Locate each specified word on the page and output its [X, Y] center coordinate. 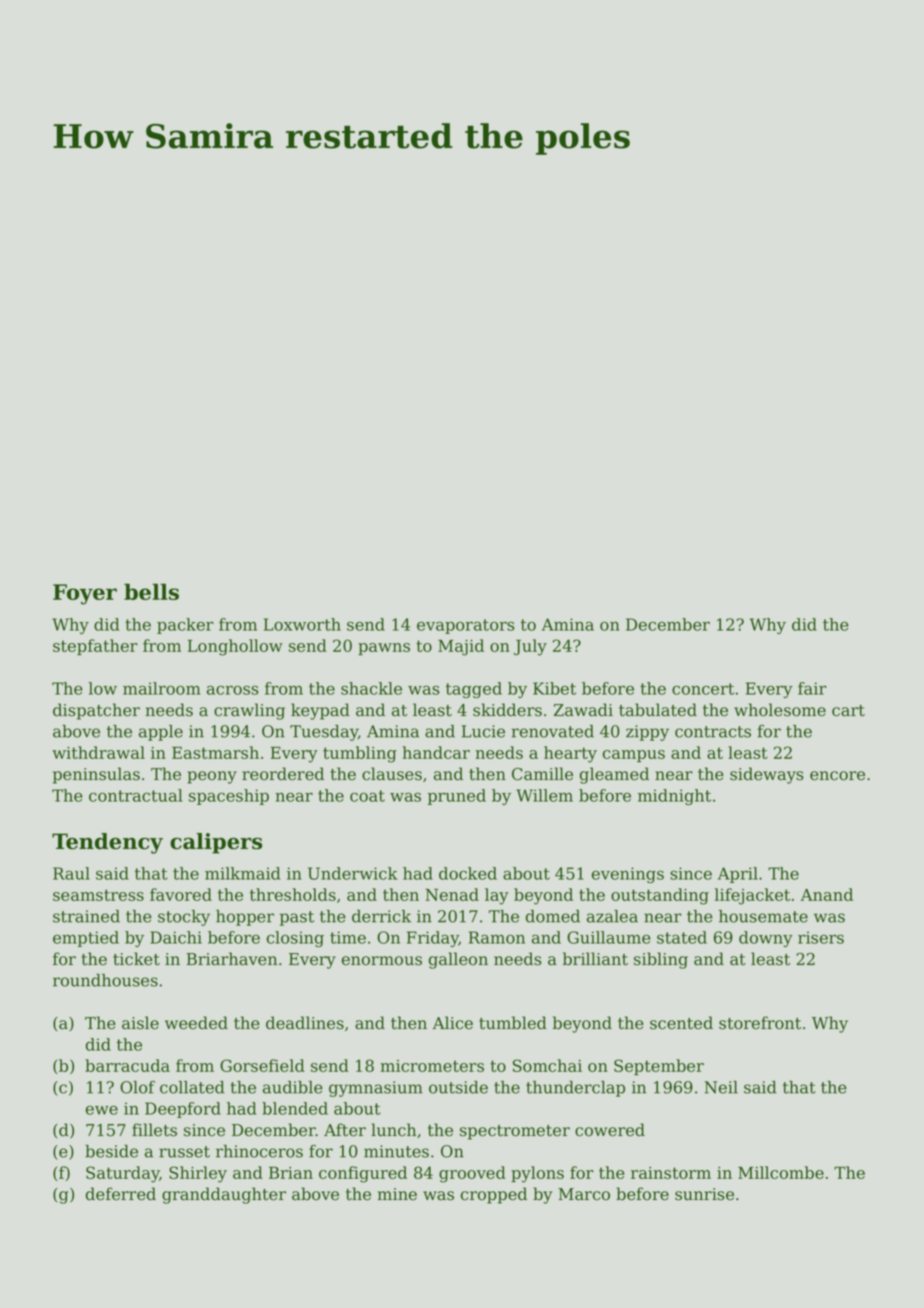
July [530, 647]
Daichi [176, 937]
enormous [382, 961]
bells [151, 591]
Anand [827, 894]
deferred [121, 1194]
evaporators [466, 626]
